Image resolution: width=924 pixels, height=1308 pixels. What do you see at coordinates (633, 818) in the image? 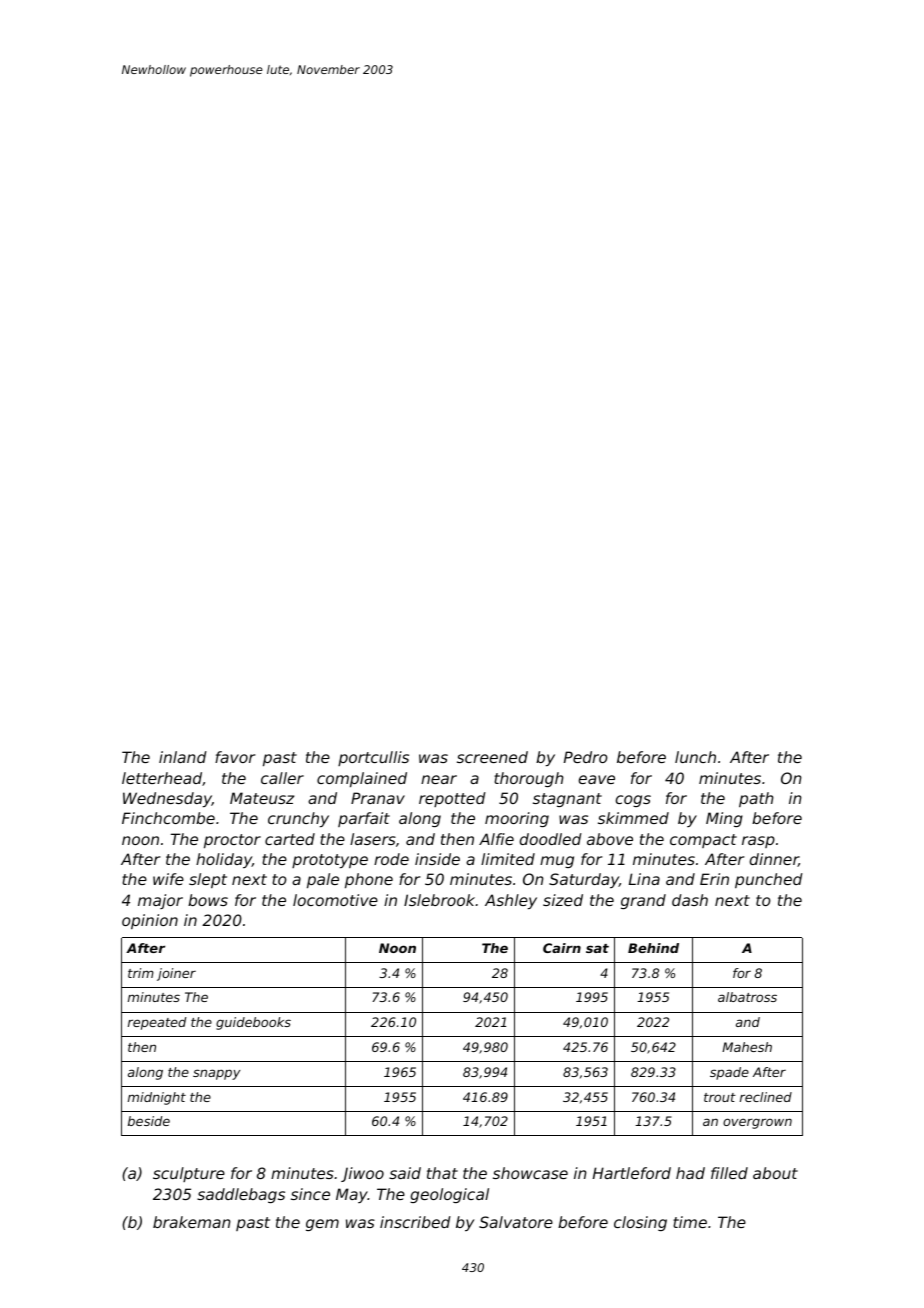
I see `skimmed` at bounding box center [633, 818].
